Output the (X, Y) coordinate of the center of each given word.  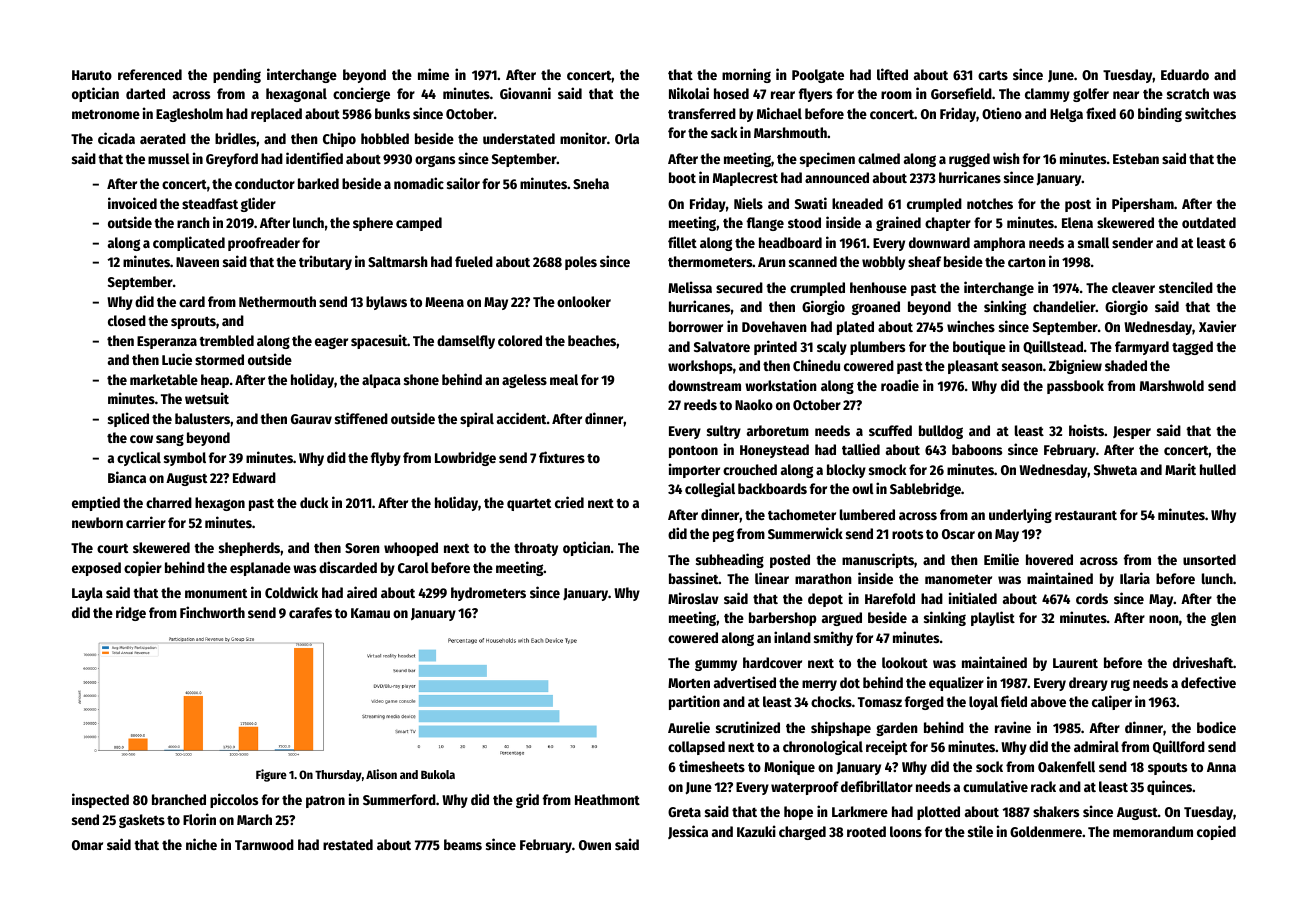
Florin (199, 819)
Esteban (1136, 158)
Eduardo (1185, 74)
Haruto (92, 75)
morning (746, 75)
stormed (219, 359)
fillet (682, 242)
